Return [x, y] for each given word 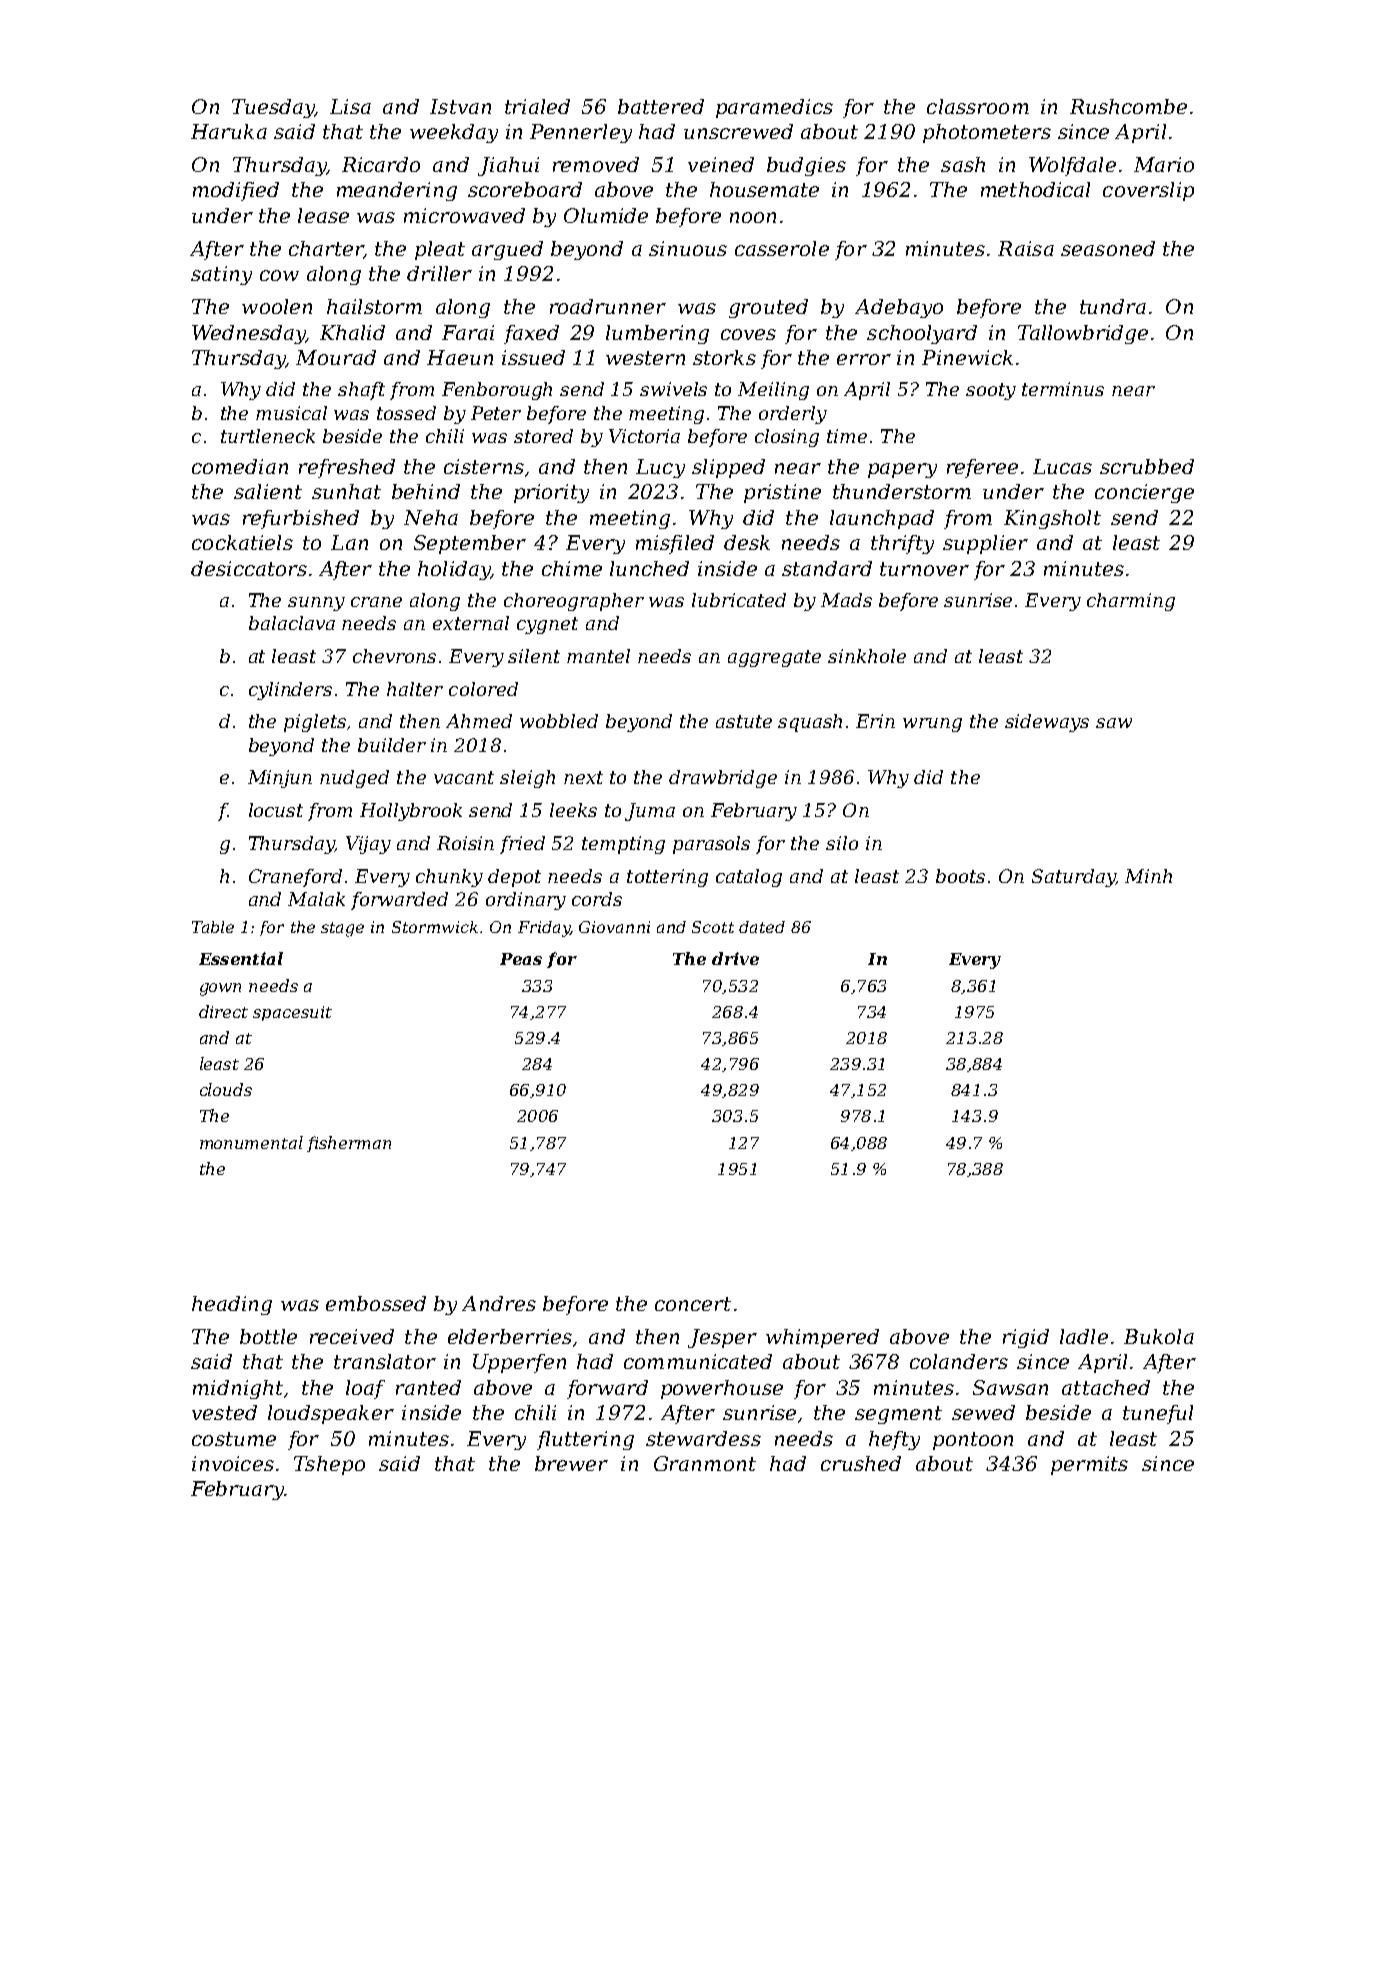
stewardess [703, 1438]
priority [551, 493]
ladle [1084, 1336]
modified [236, 191]
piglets [315, 723]
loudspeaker [331, 1414]
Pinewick [967, 357]
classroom [978, 106]
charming [1131, 602]
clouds [226, 1089]
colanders [959, 1361]
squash [810, 723]
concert [693, 1304]
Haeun [460, 357]
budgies [806, 166]
